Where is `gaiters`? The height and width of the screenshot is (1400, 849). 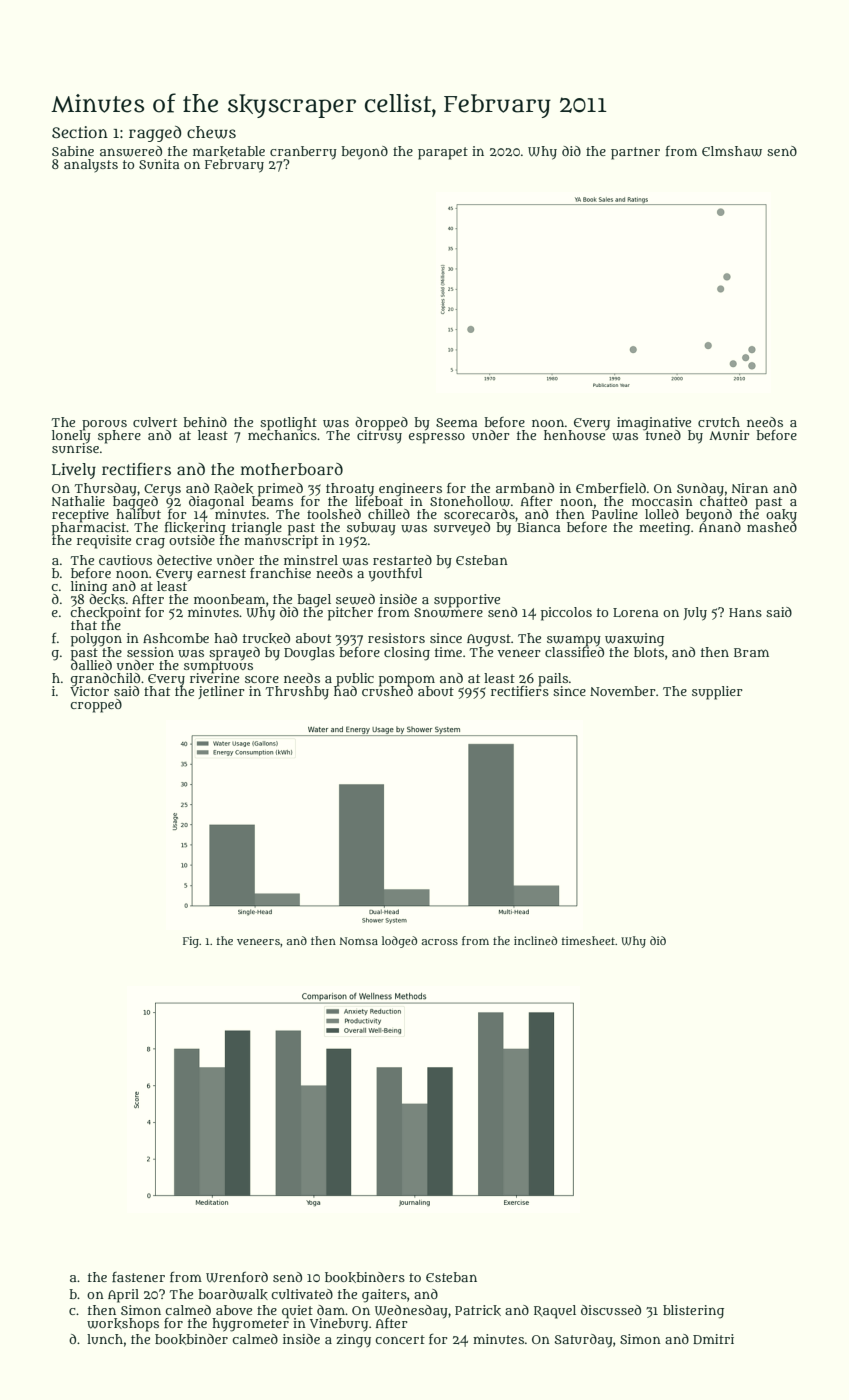
gaiters is located at coordinates (384, 1296).
